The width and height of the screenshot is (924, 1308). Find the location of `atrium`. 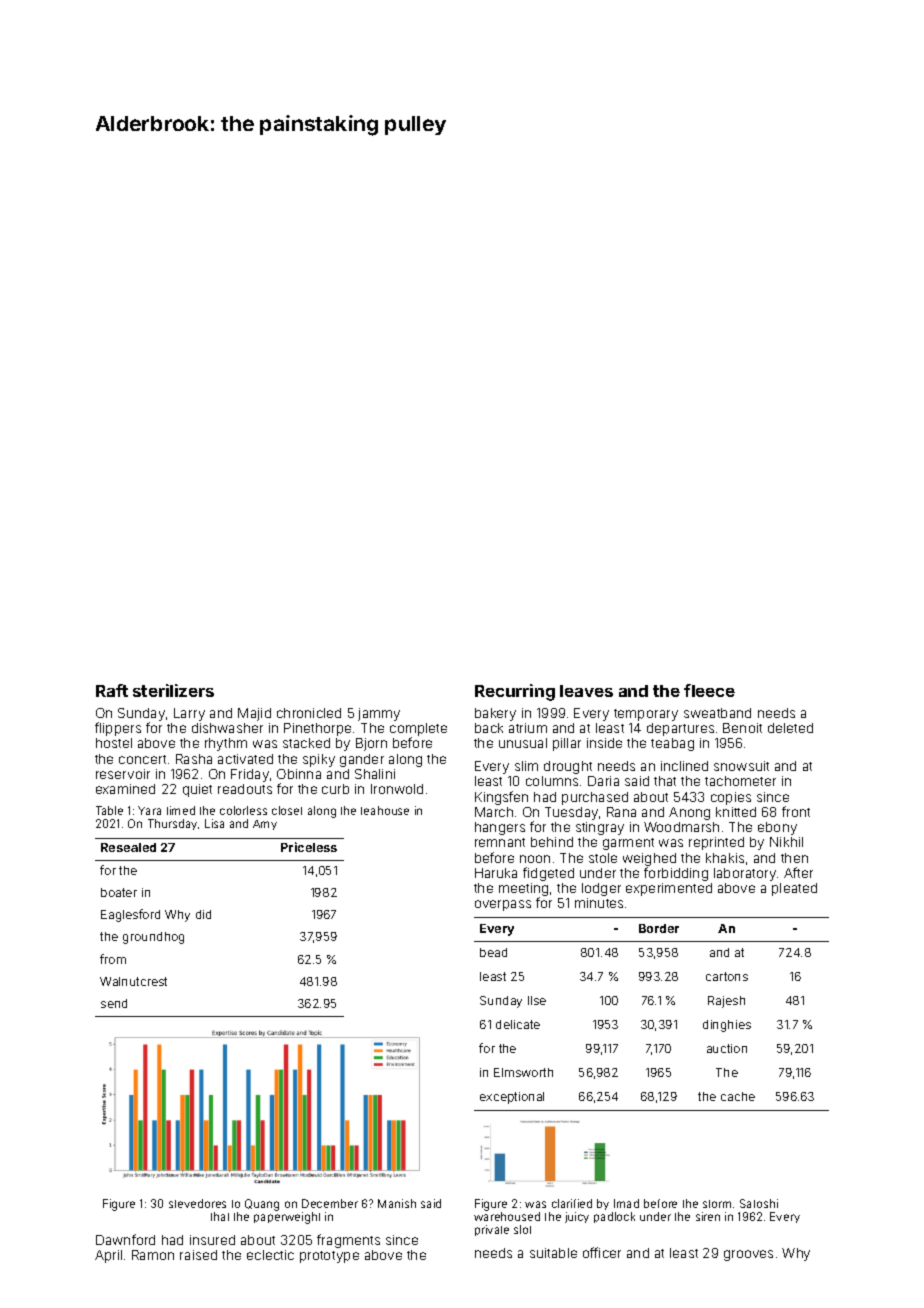

atrium is located at coordinates (528, 728).
